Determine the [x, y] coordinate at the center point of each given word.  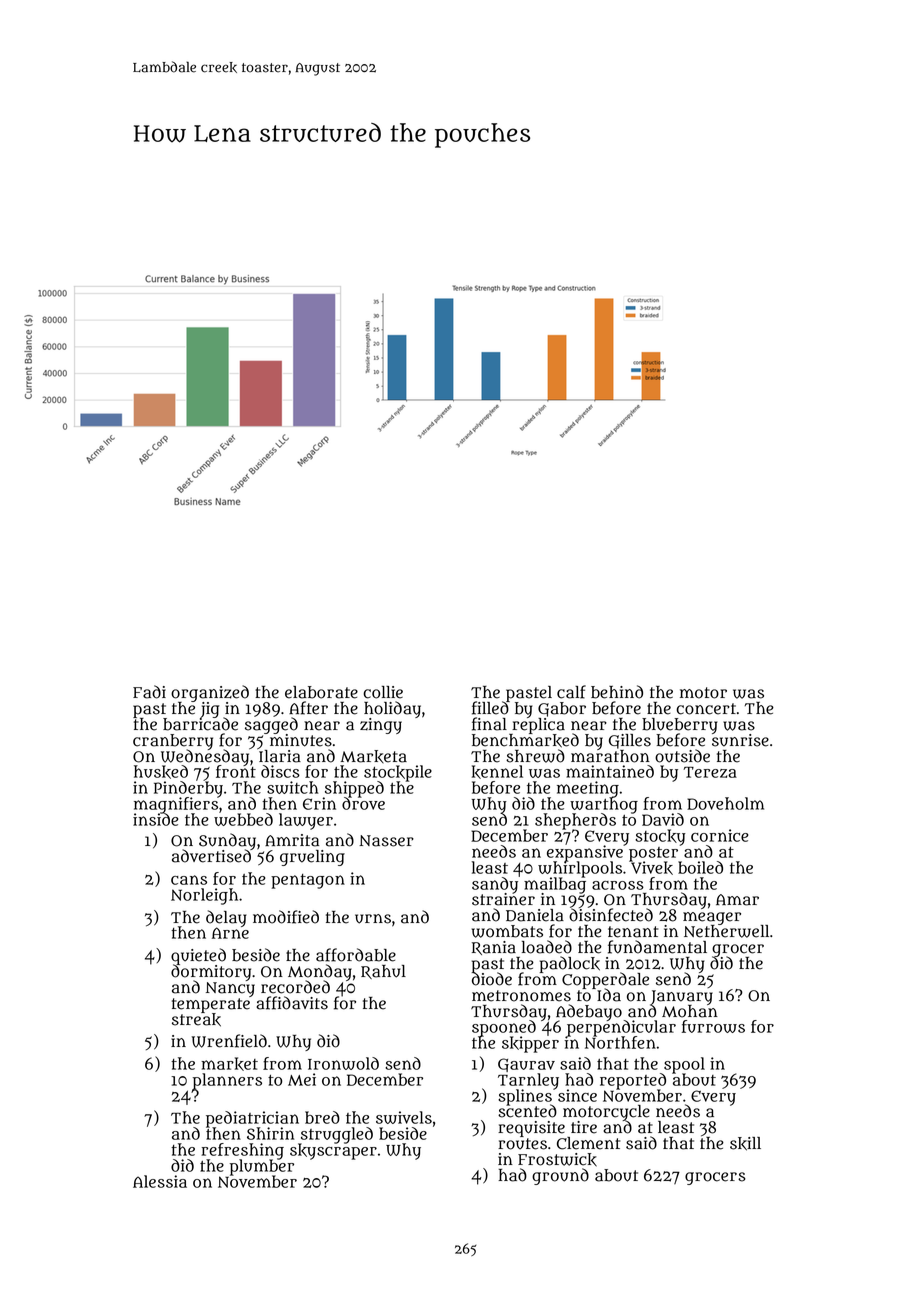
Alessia [160, 1181]
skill [745, 1144]
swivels [404, 1117]
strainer [503, 899]
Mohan [690, 1011]
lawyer [306, 821]
